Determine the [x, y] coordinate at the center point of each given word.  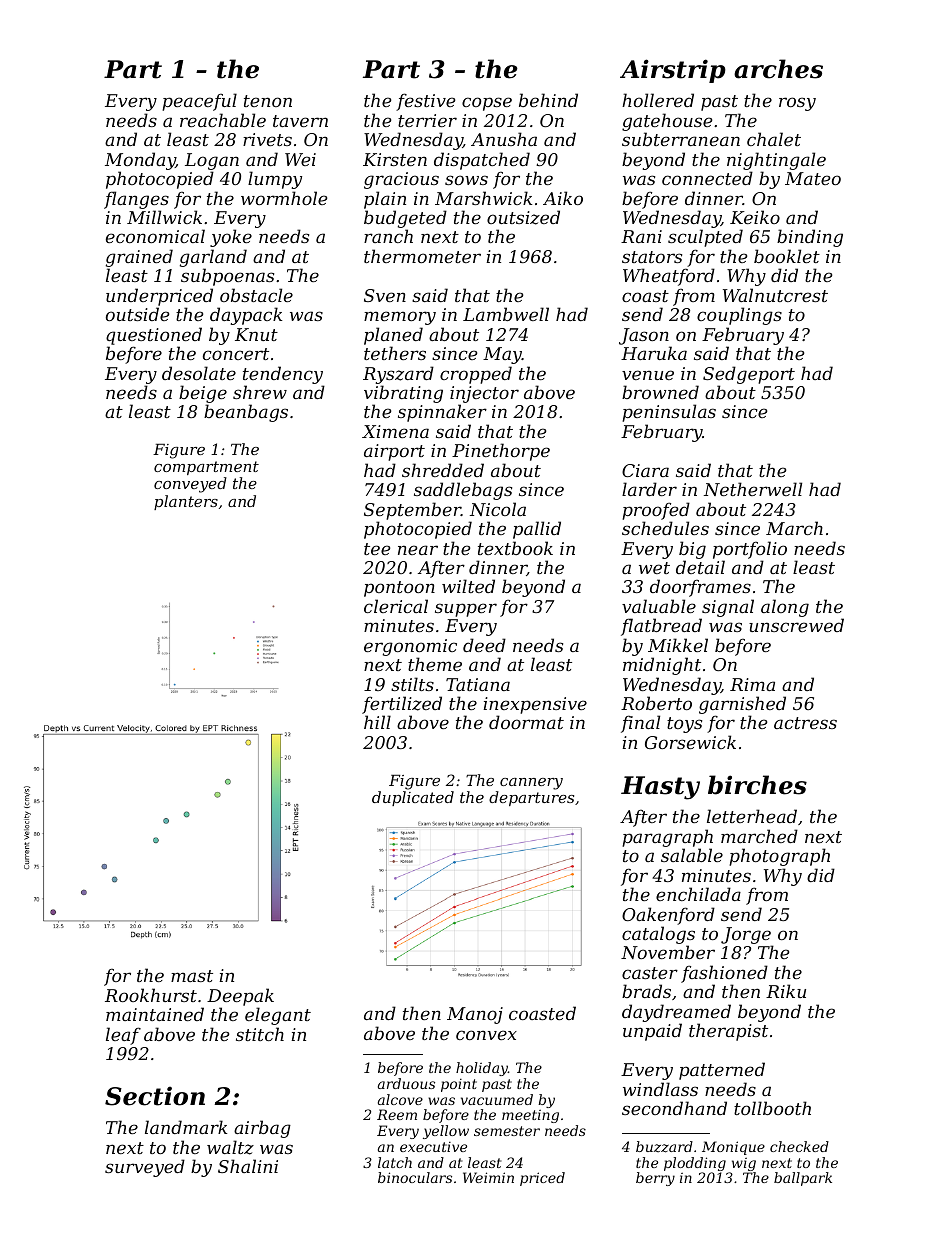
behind [548, 100]
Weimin [488, 1177]
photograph [779, 857]
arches [778, 69]
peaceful [199, 102]
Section [155, 1096]
